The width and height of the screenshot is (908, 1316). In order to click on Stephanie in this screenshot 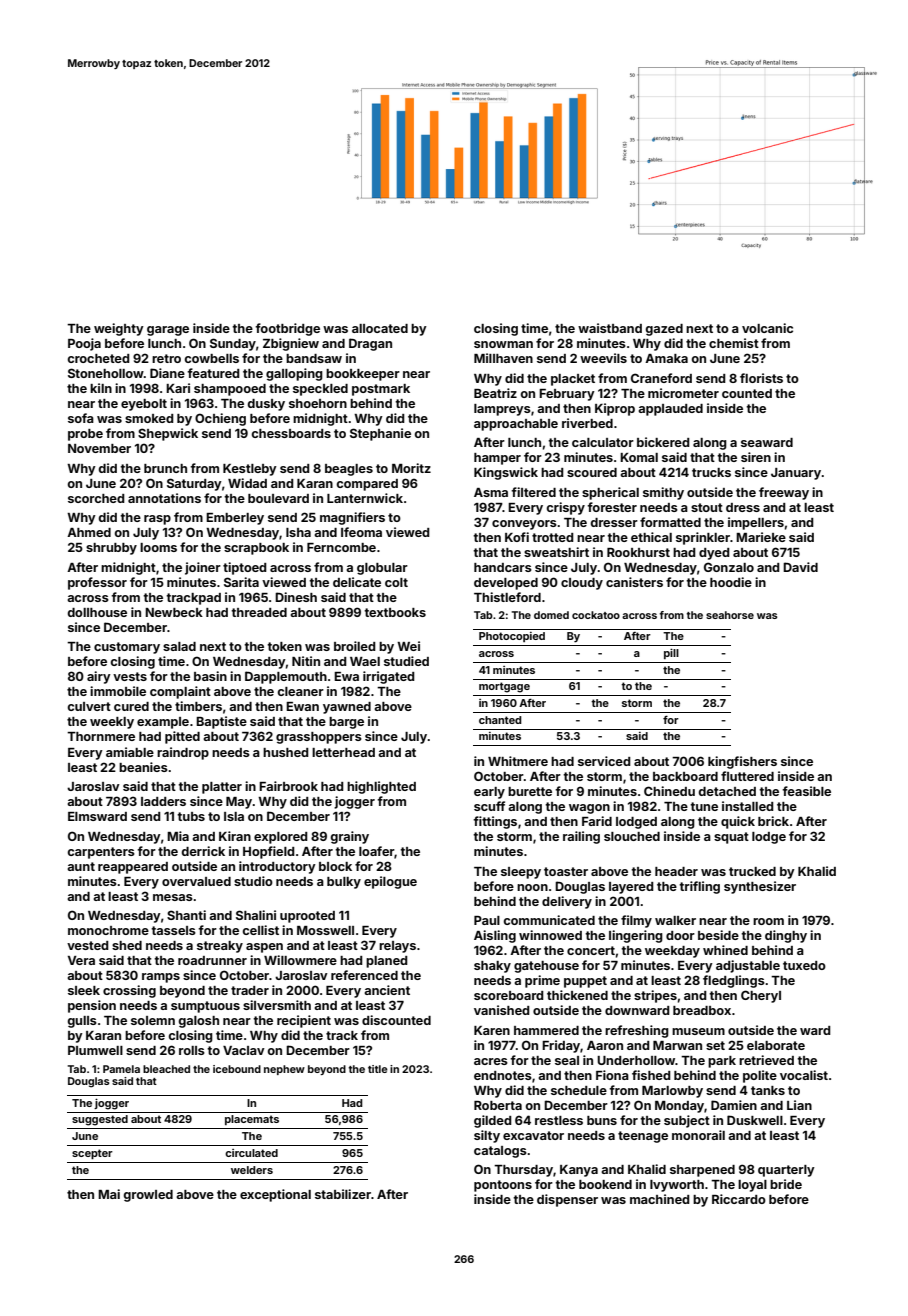, I will do `click(380, 434)`.
